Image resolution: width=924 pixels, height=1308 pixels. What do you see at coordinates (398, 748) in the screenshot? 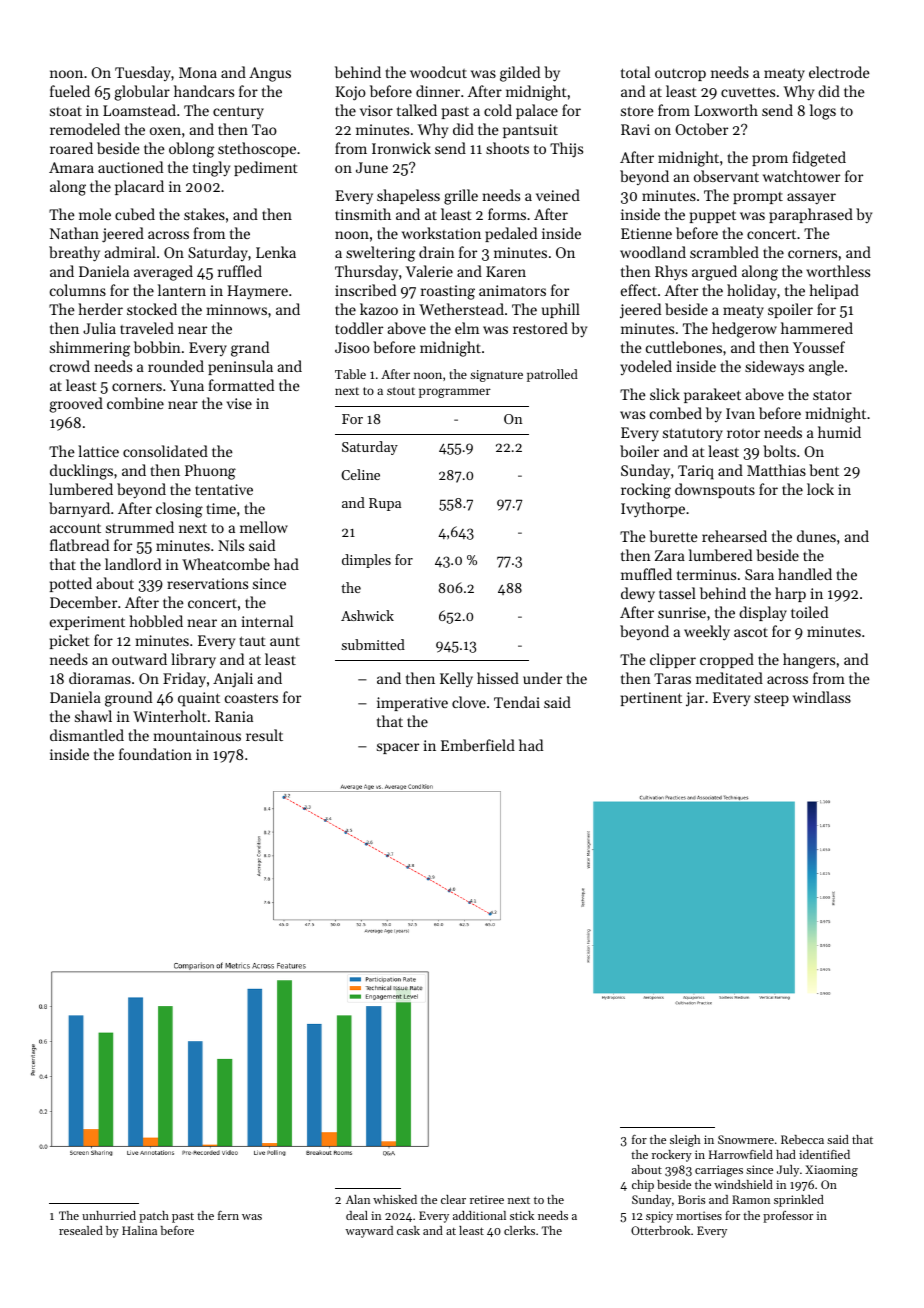
I see `spacer` at bounding box center [398, 748].
